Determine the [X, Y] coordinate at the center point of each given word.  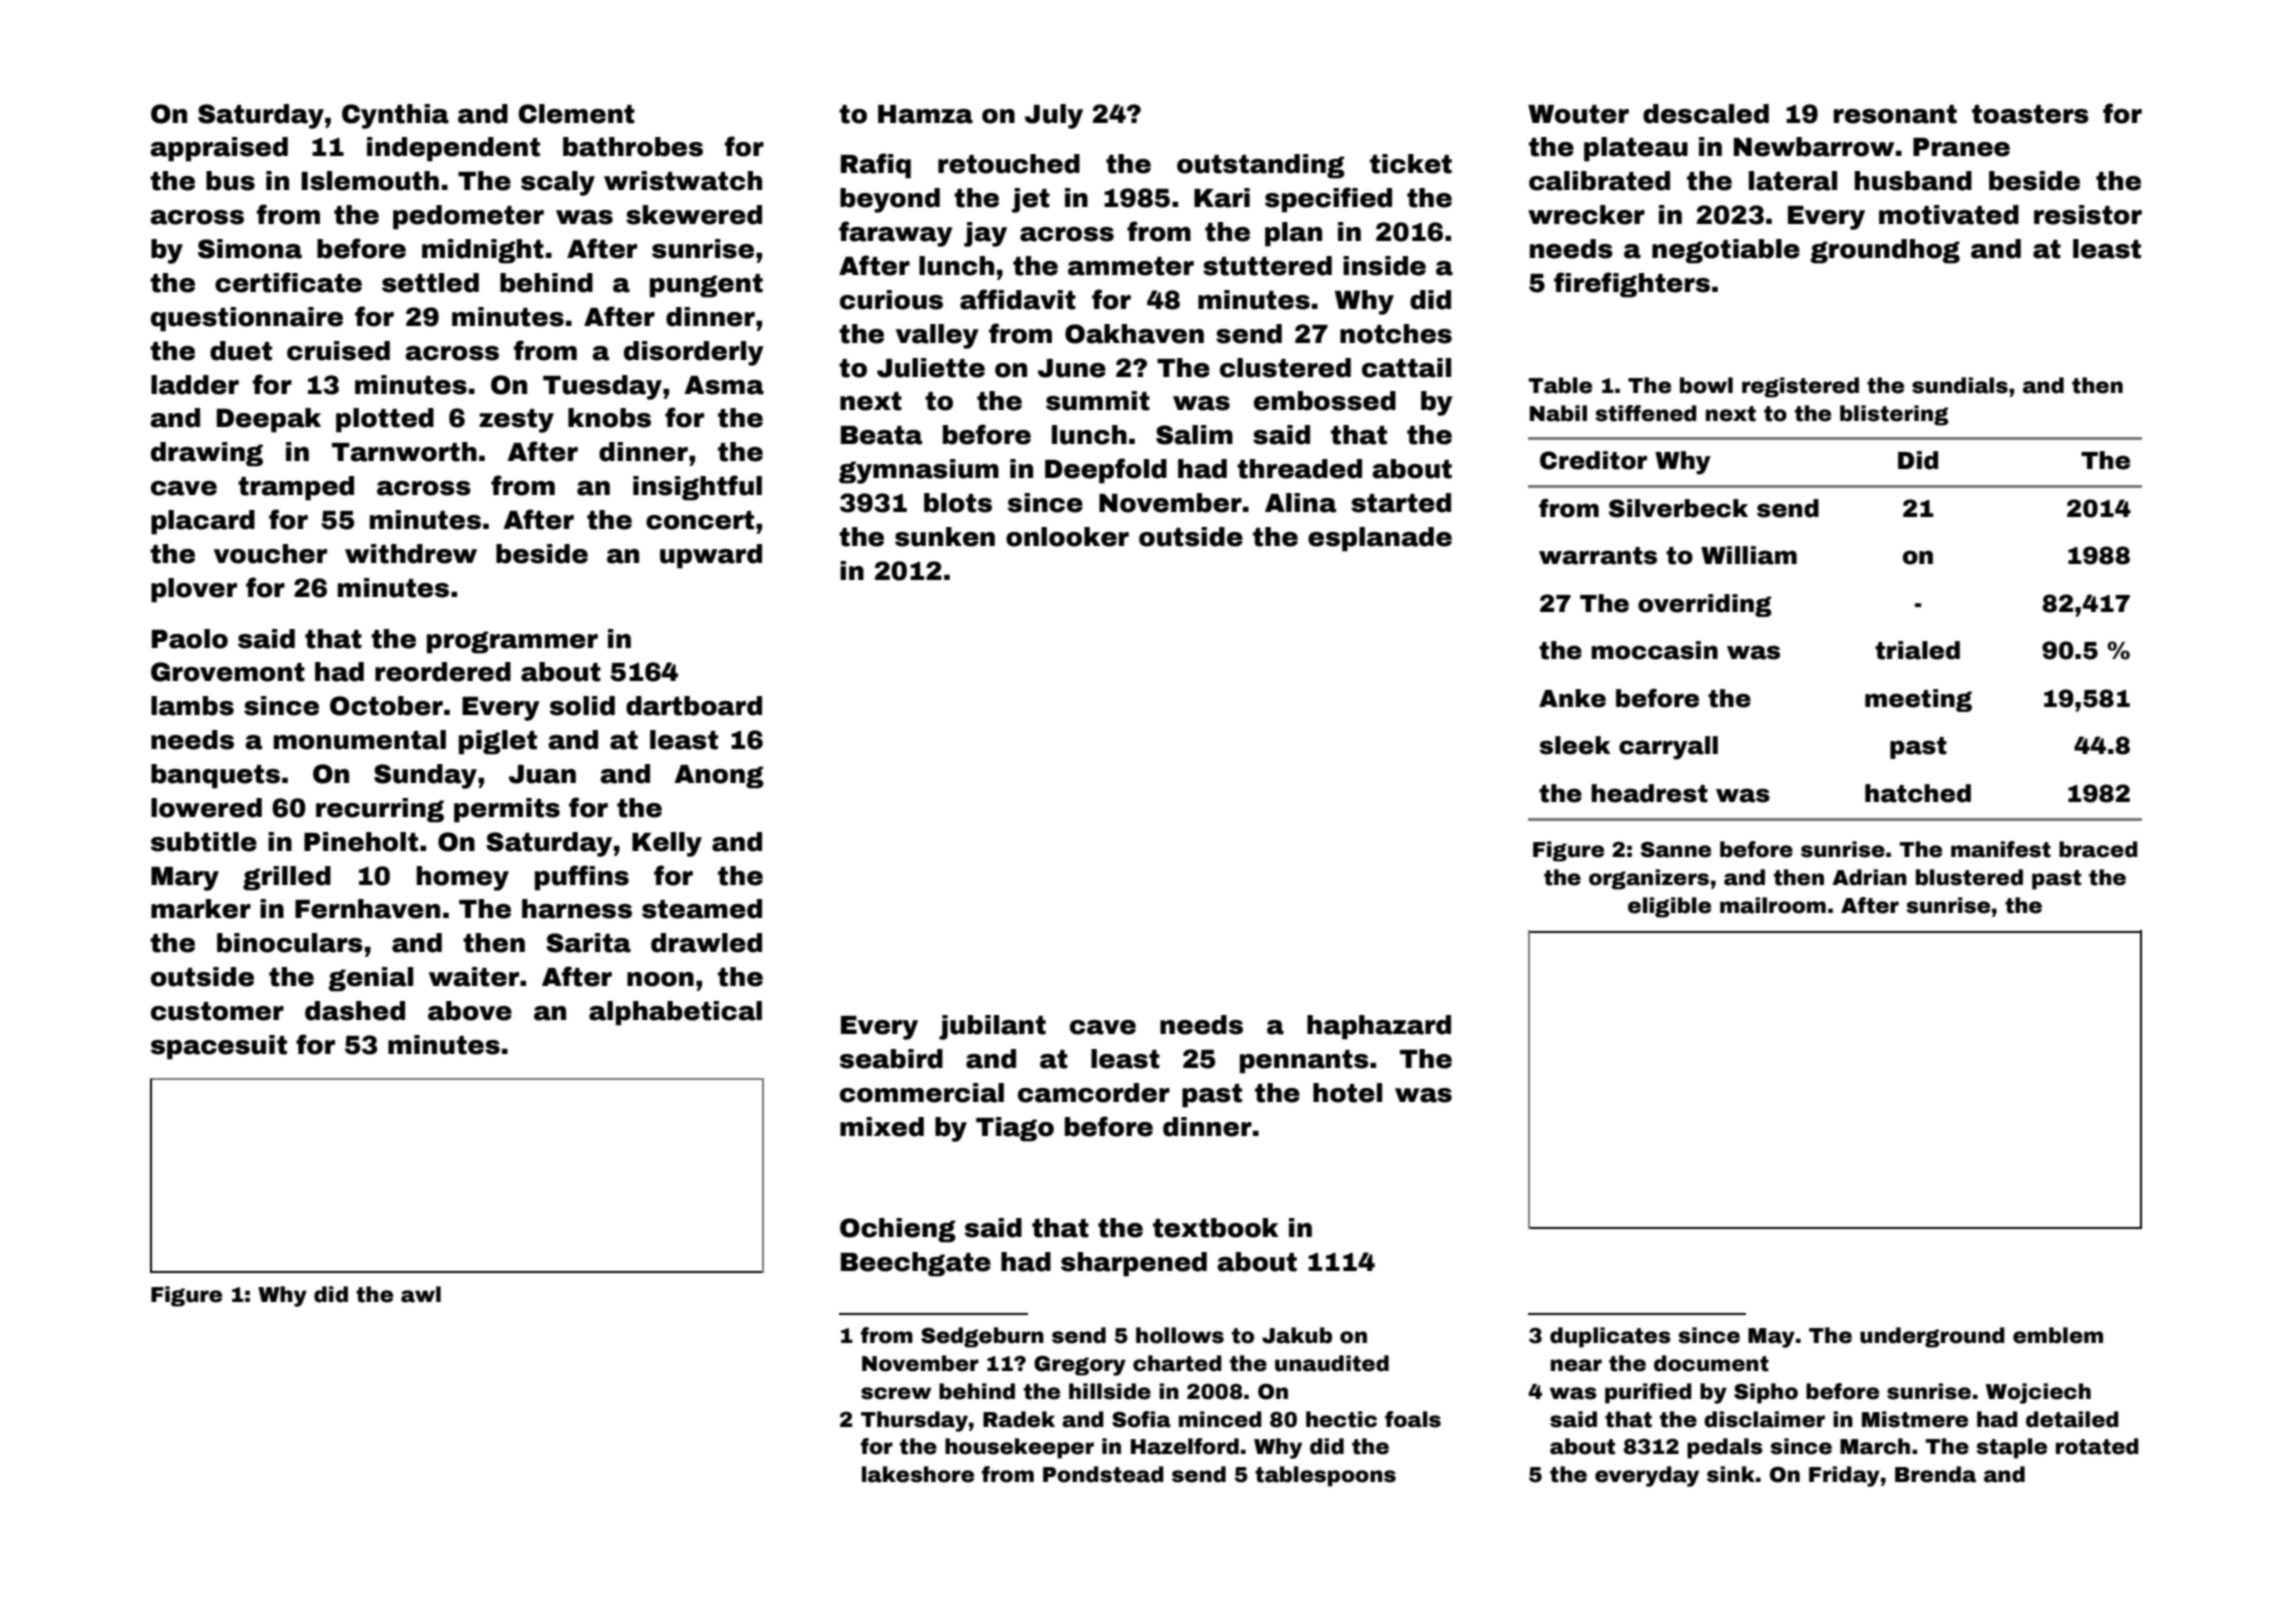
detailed [2072, 1419]
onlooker [1067, 537]
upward [711, 556]
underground [1932, 1337]
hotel [1347, 1093]
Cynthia [395, 116]
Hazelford [1185, 1446]
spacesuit [219, 1047]
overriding [1705, 605]
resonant [1895, 114]
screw [896, 1393]
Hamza [925, 114]
